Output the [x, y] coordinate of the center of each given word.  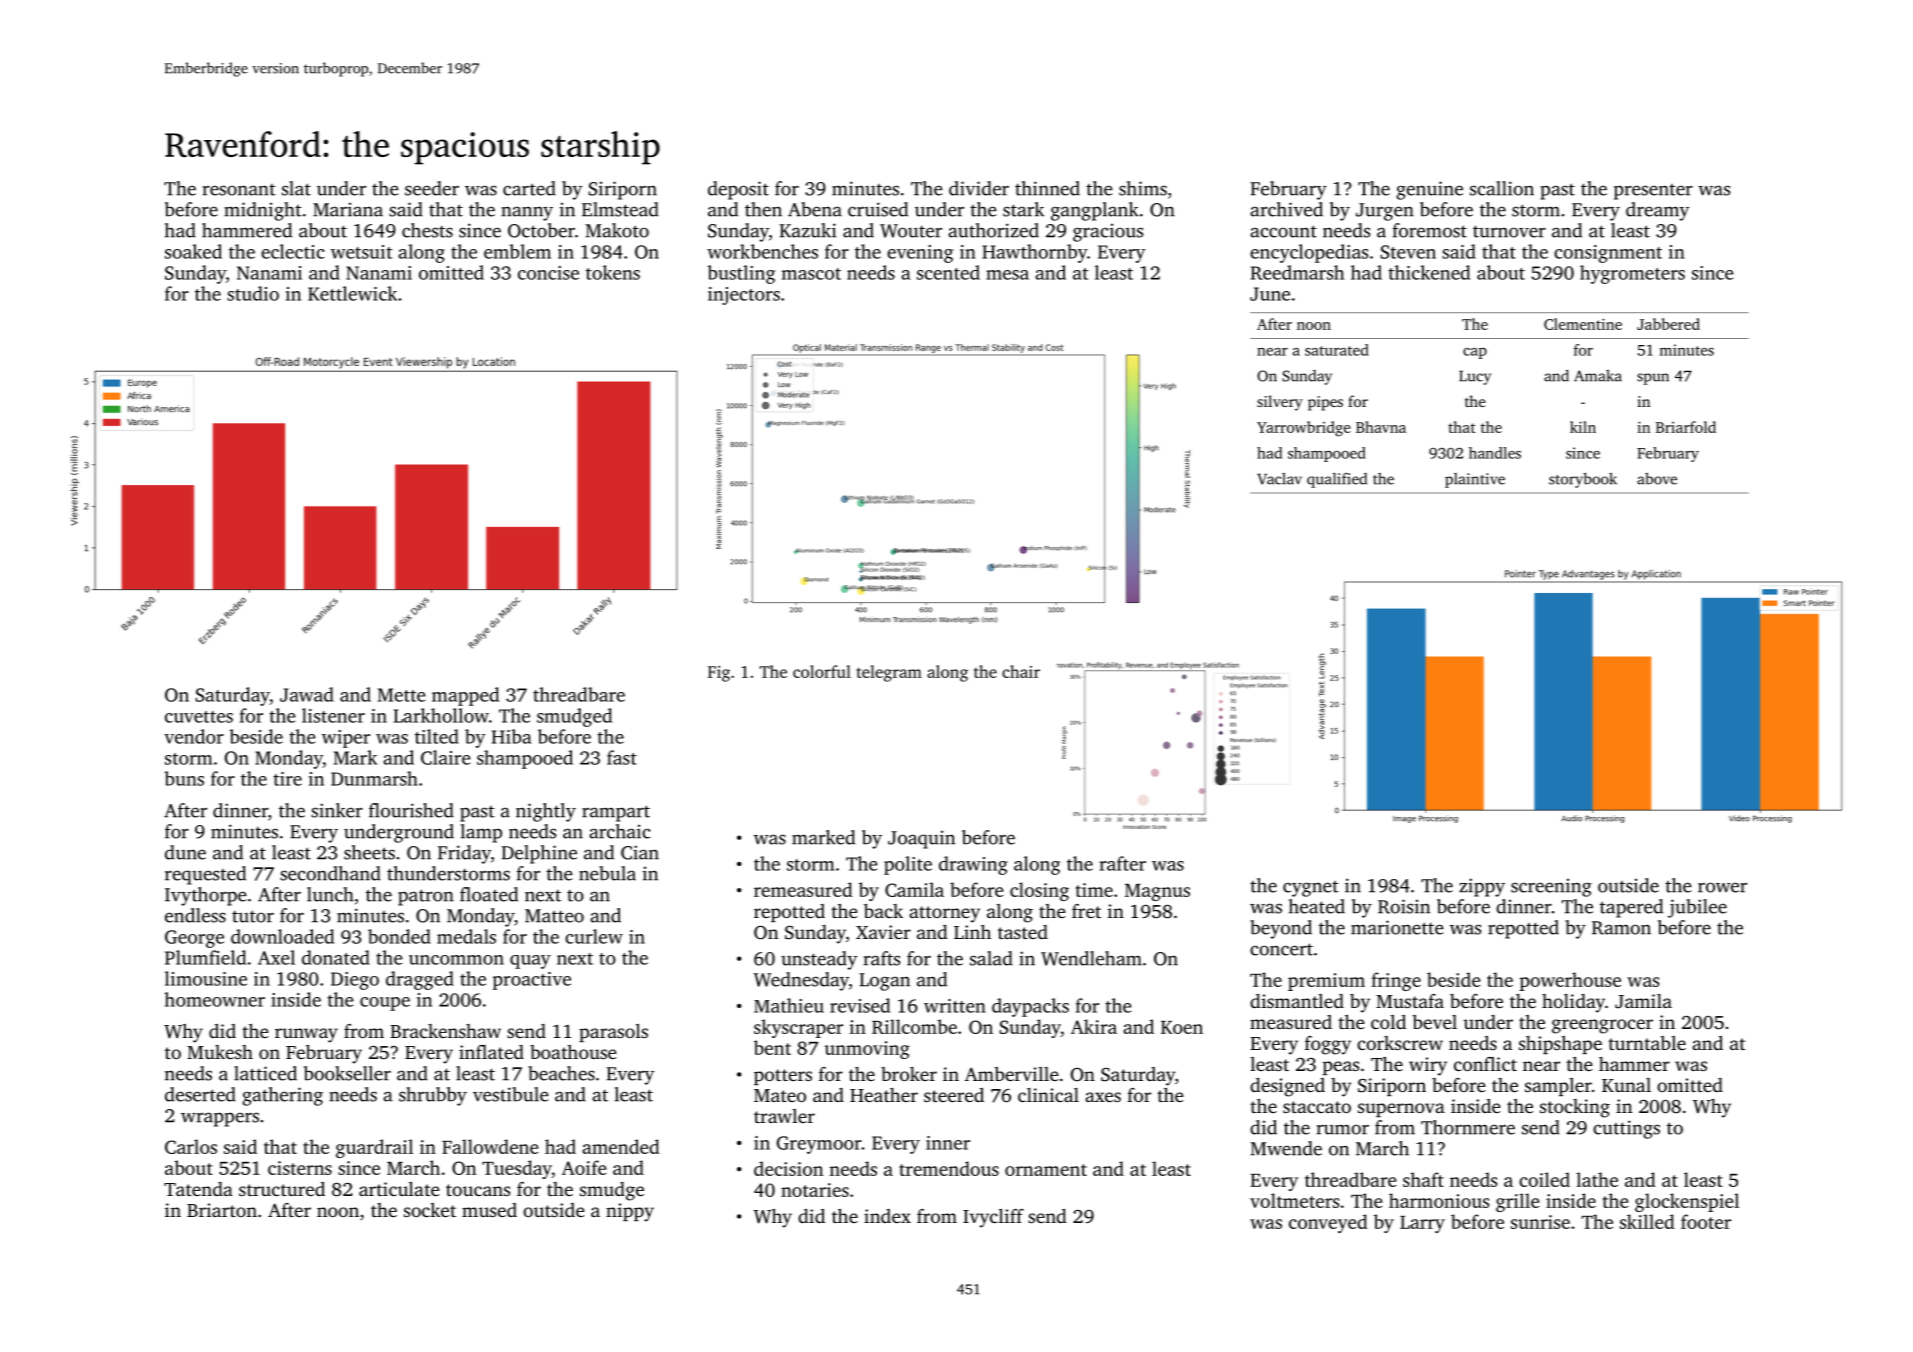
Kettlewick [352, 293]
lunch [330, 894]
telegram [889, 673]
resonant [239, 190]
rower [1722, 887]
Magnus [1157, 892]
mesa [1007, 275]
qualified [1337, 480]
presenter [1653, 192]
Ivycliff [993, 1218]
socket [430, 1210]
